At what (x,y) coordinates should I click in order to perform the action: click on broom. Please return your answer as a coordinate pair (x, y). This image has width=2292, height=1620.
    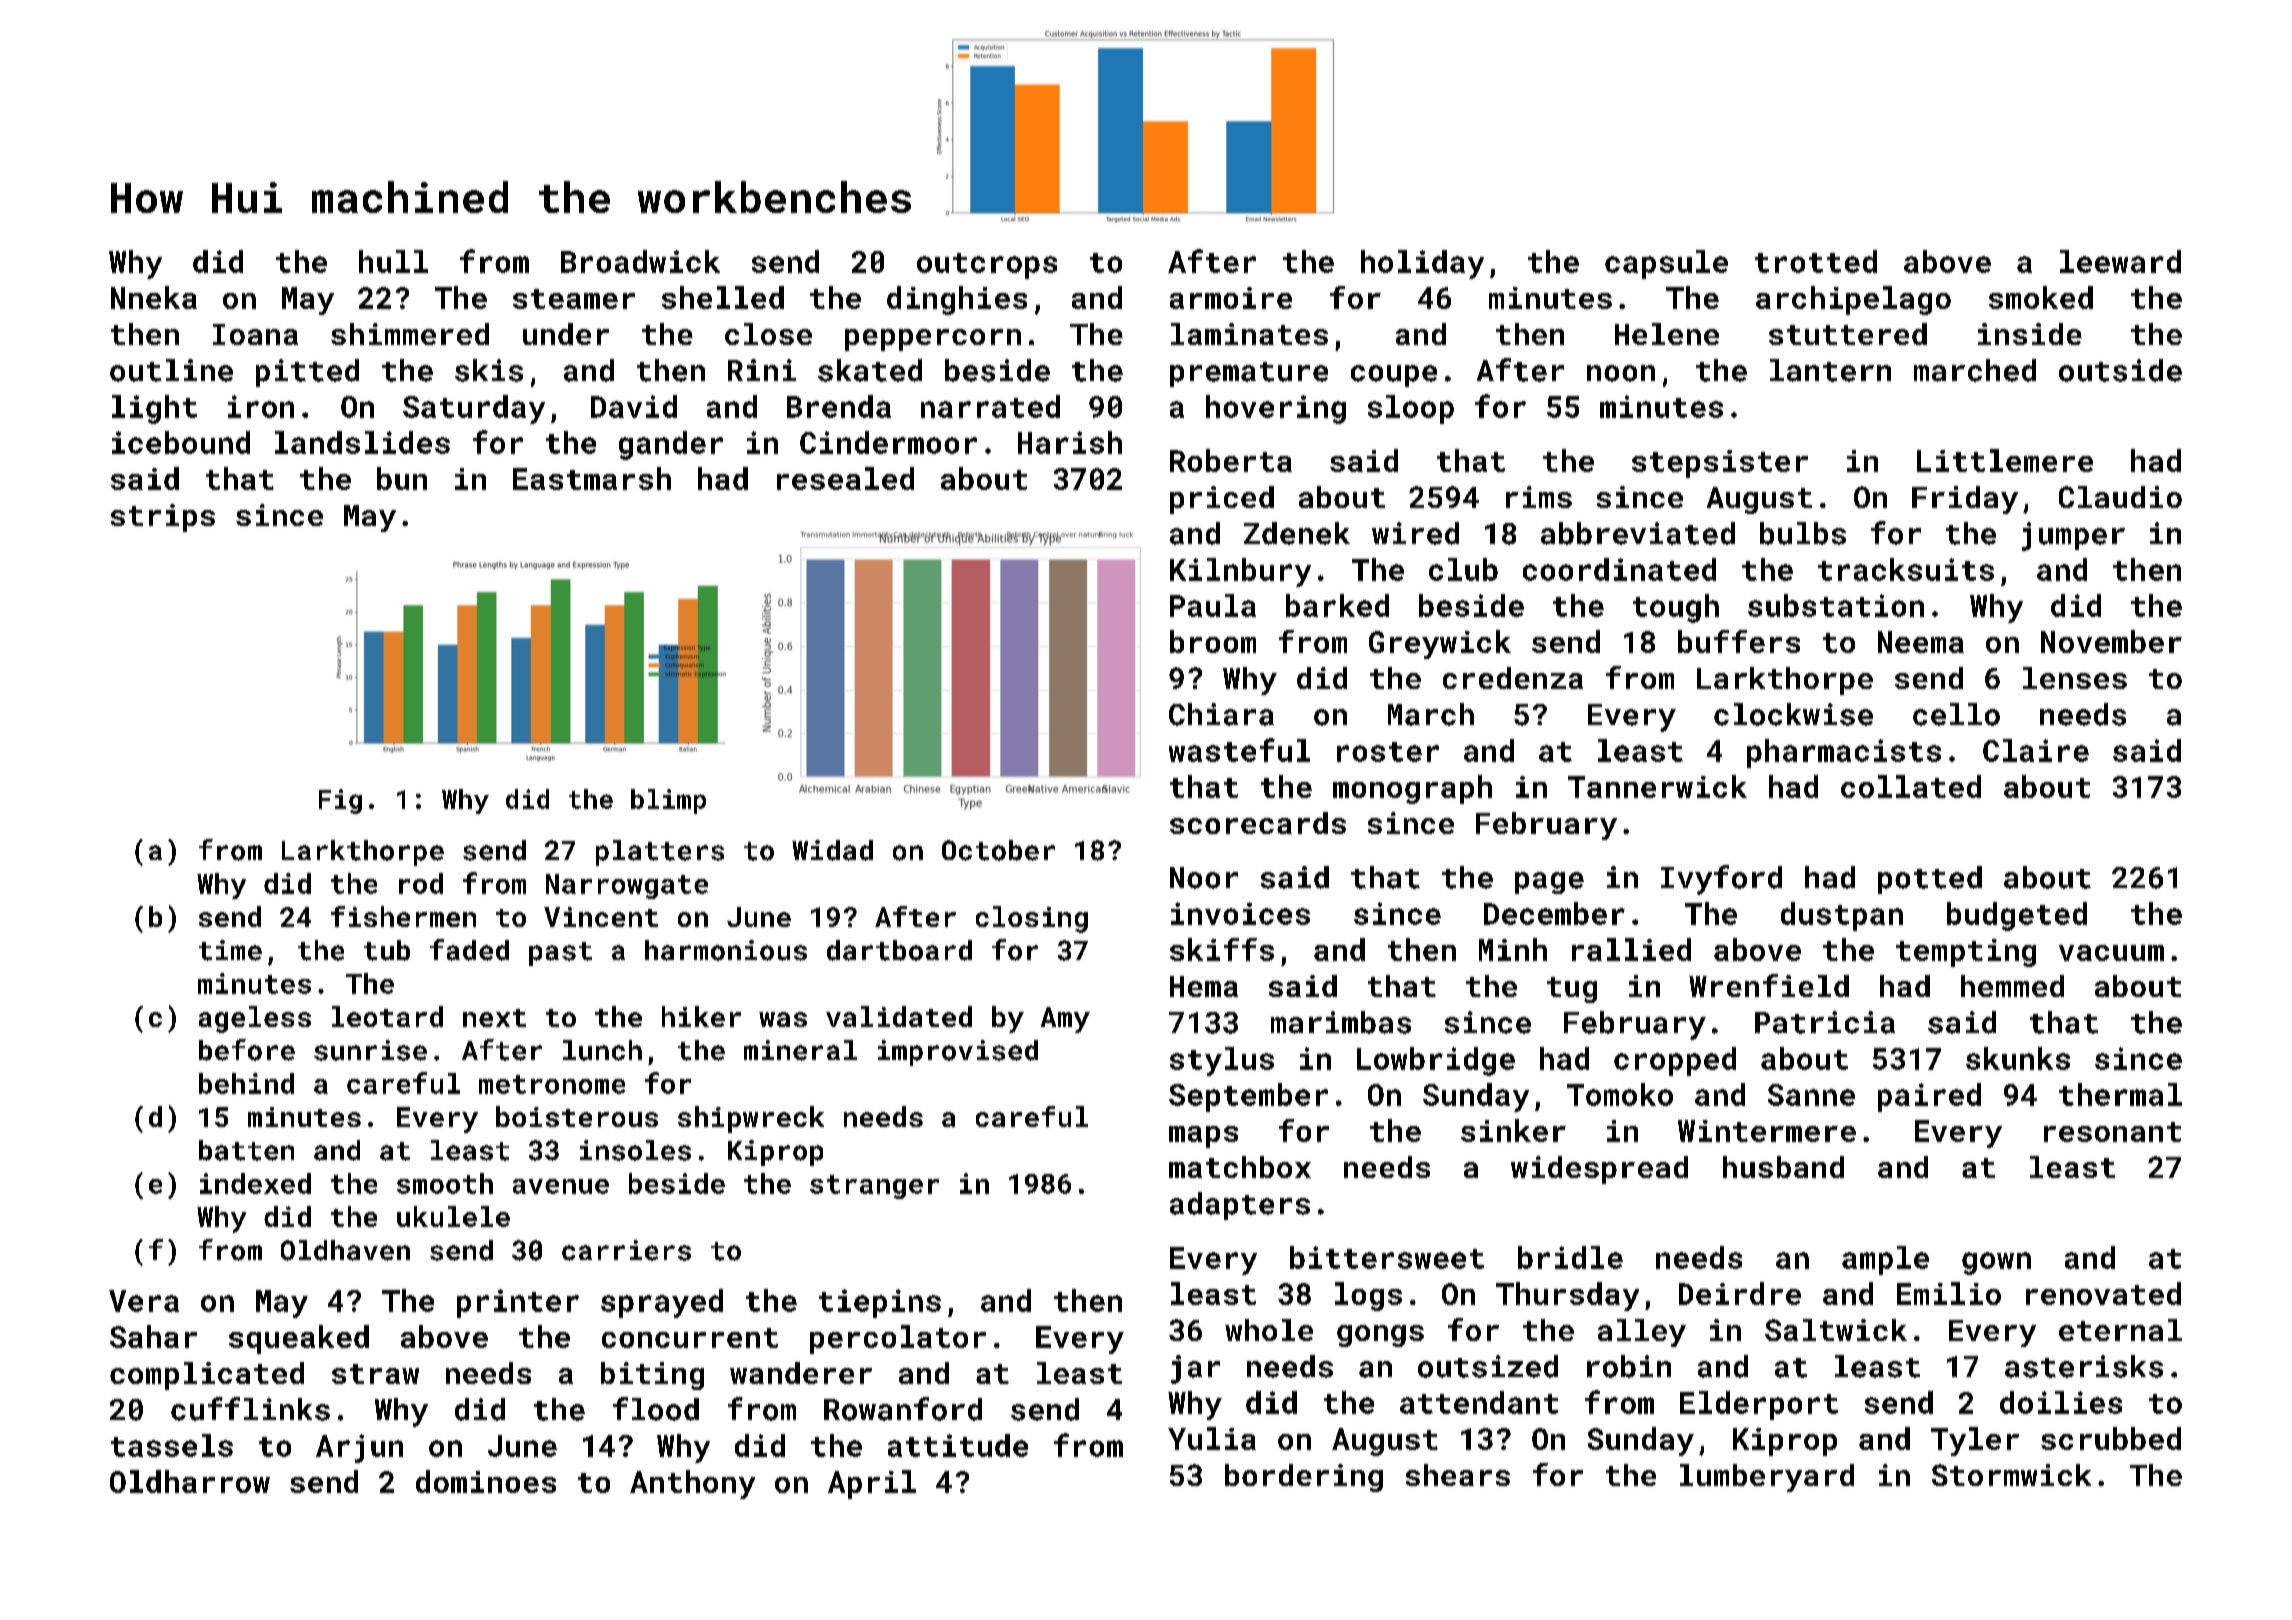
    Looking at the image, I should click on (1213, 641).
